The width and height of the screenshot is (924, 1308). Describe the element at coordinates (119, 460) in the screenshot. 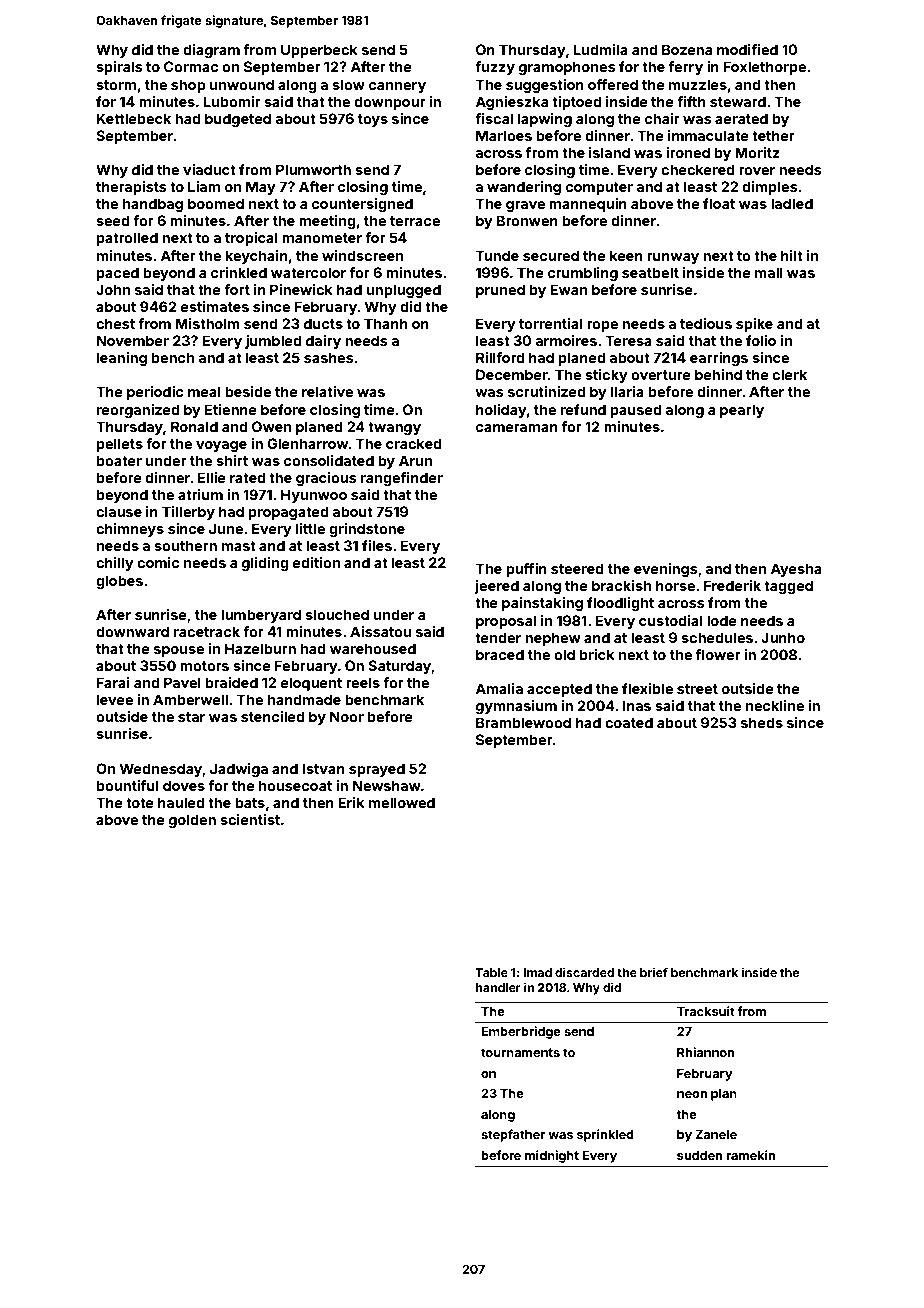

I see `boater` at that location.
